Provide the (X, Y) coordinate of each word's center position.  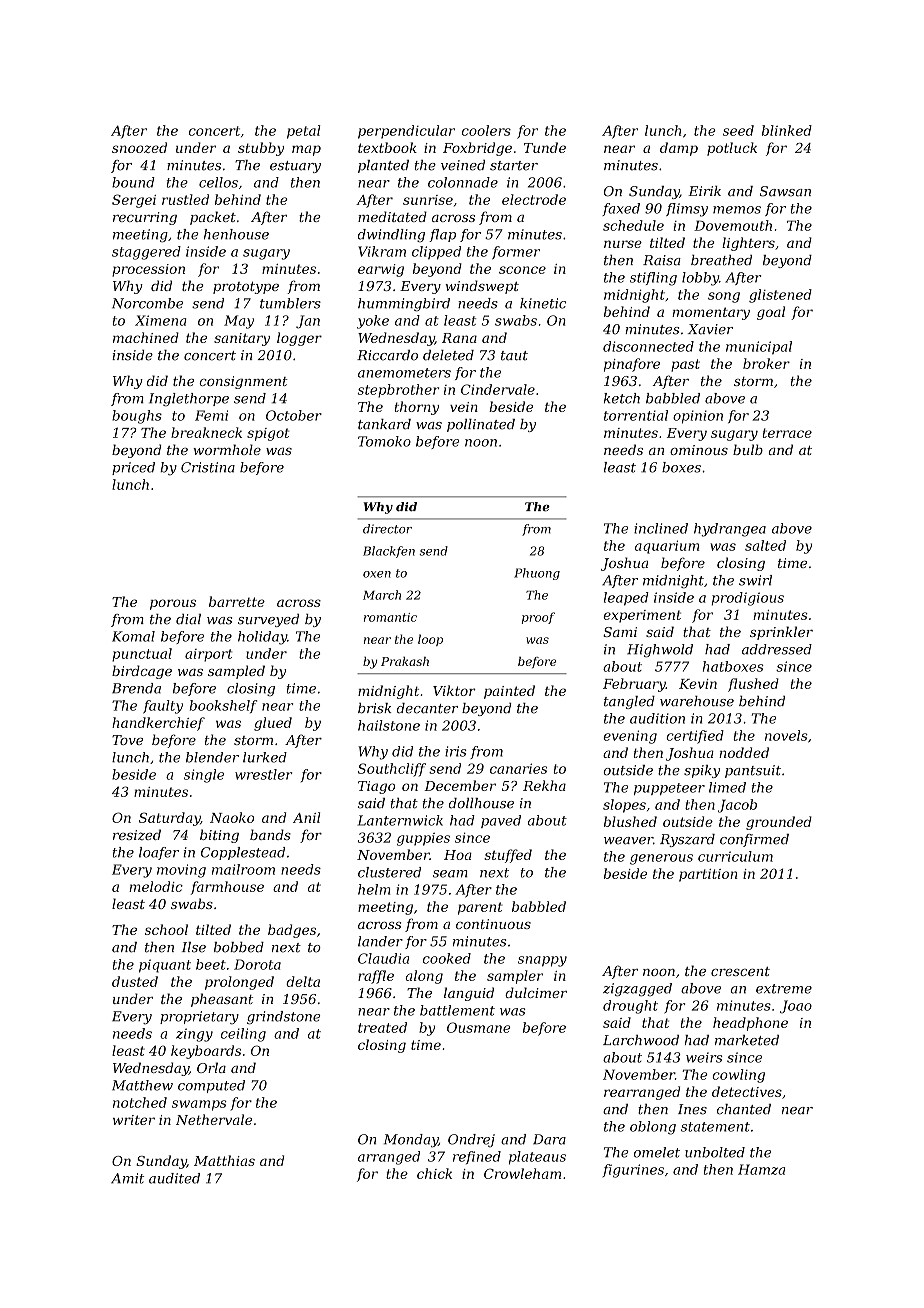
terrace (787, 433)
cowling (738, 1076)
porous (173, 604)
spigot (268, 434)
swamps (199, 1105)
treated (382, 1027)
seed (738, 130)
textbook (387, 147)
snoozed (139, 147)
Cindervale (498, 389)
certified (695, 737)
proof (538, 618)
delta (303, 981)
